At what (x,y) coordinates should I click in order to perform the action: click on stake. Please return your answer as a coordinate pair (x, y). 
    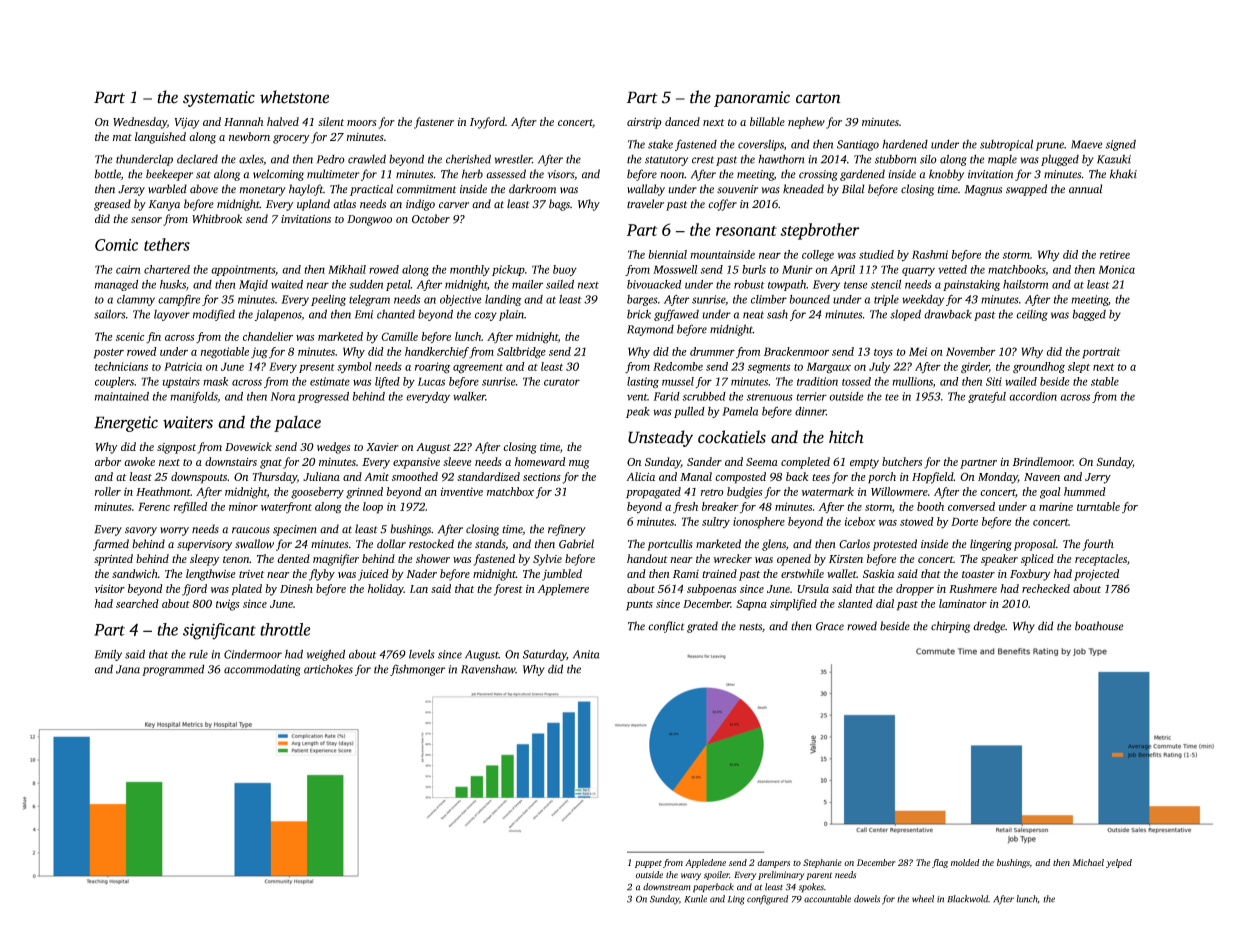
    Looking at the image, I should click on (660, 144).
